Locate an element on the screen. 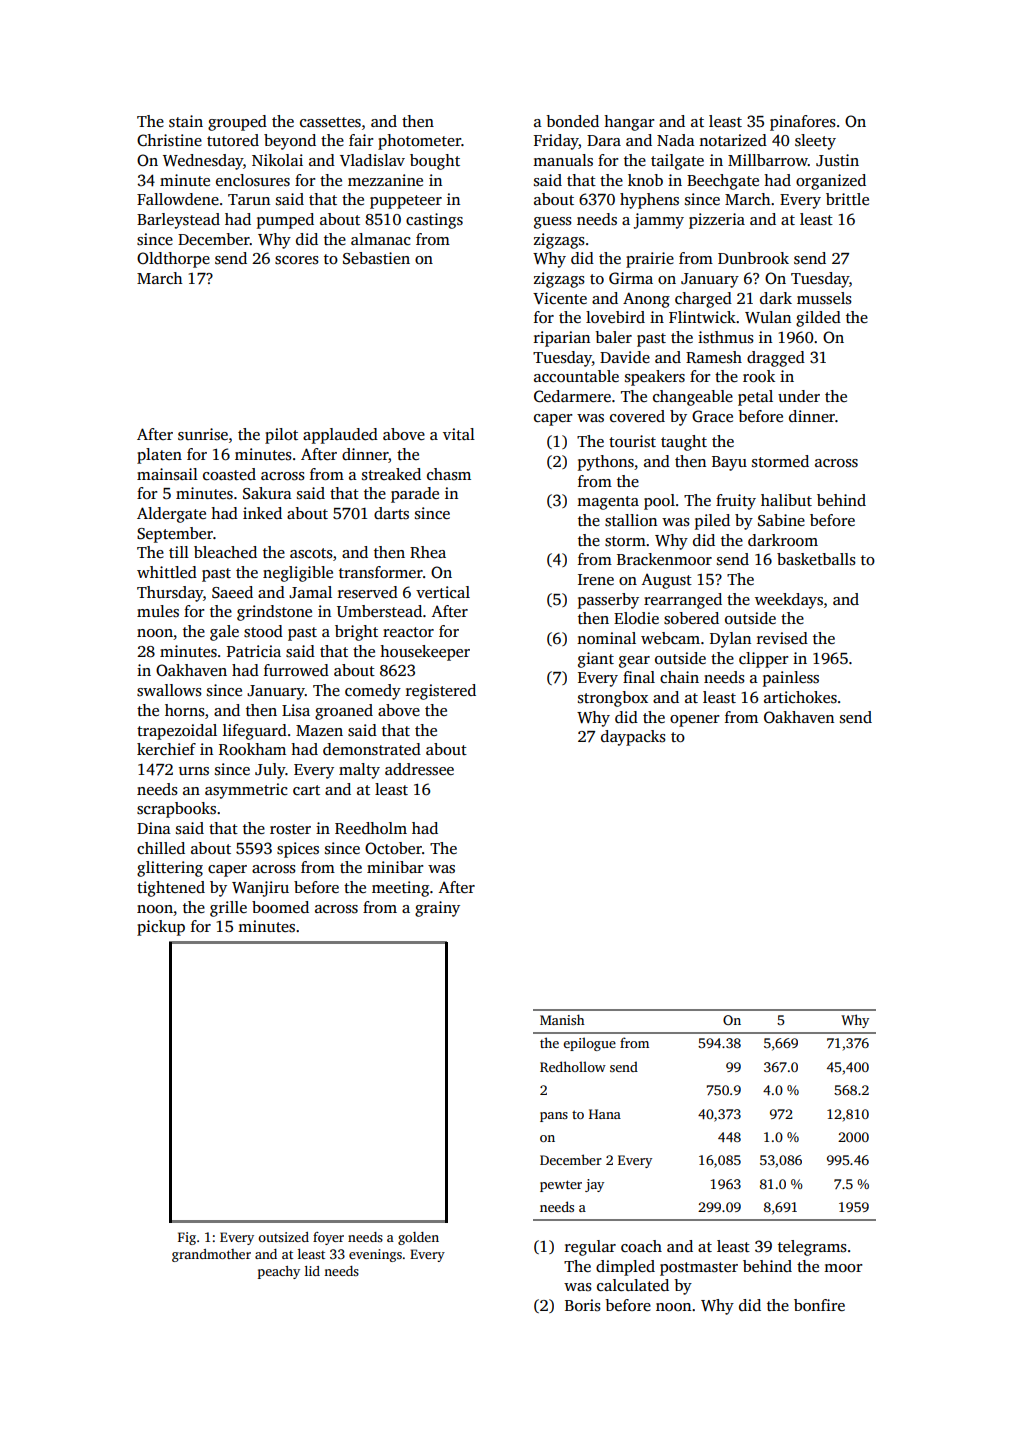 Image resolution: width=1013 pixels, height=1440 pixels. housekeeper is located at coordinates (425, 653).
